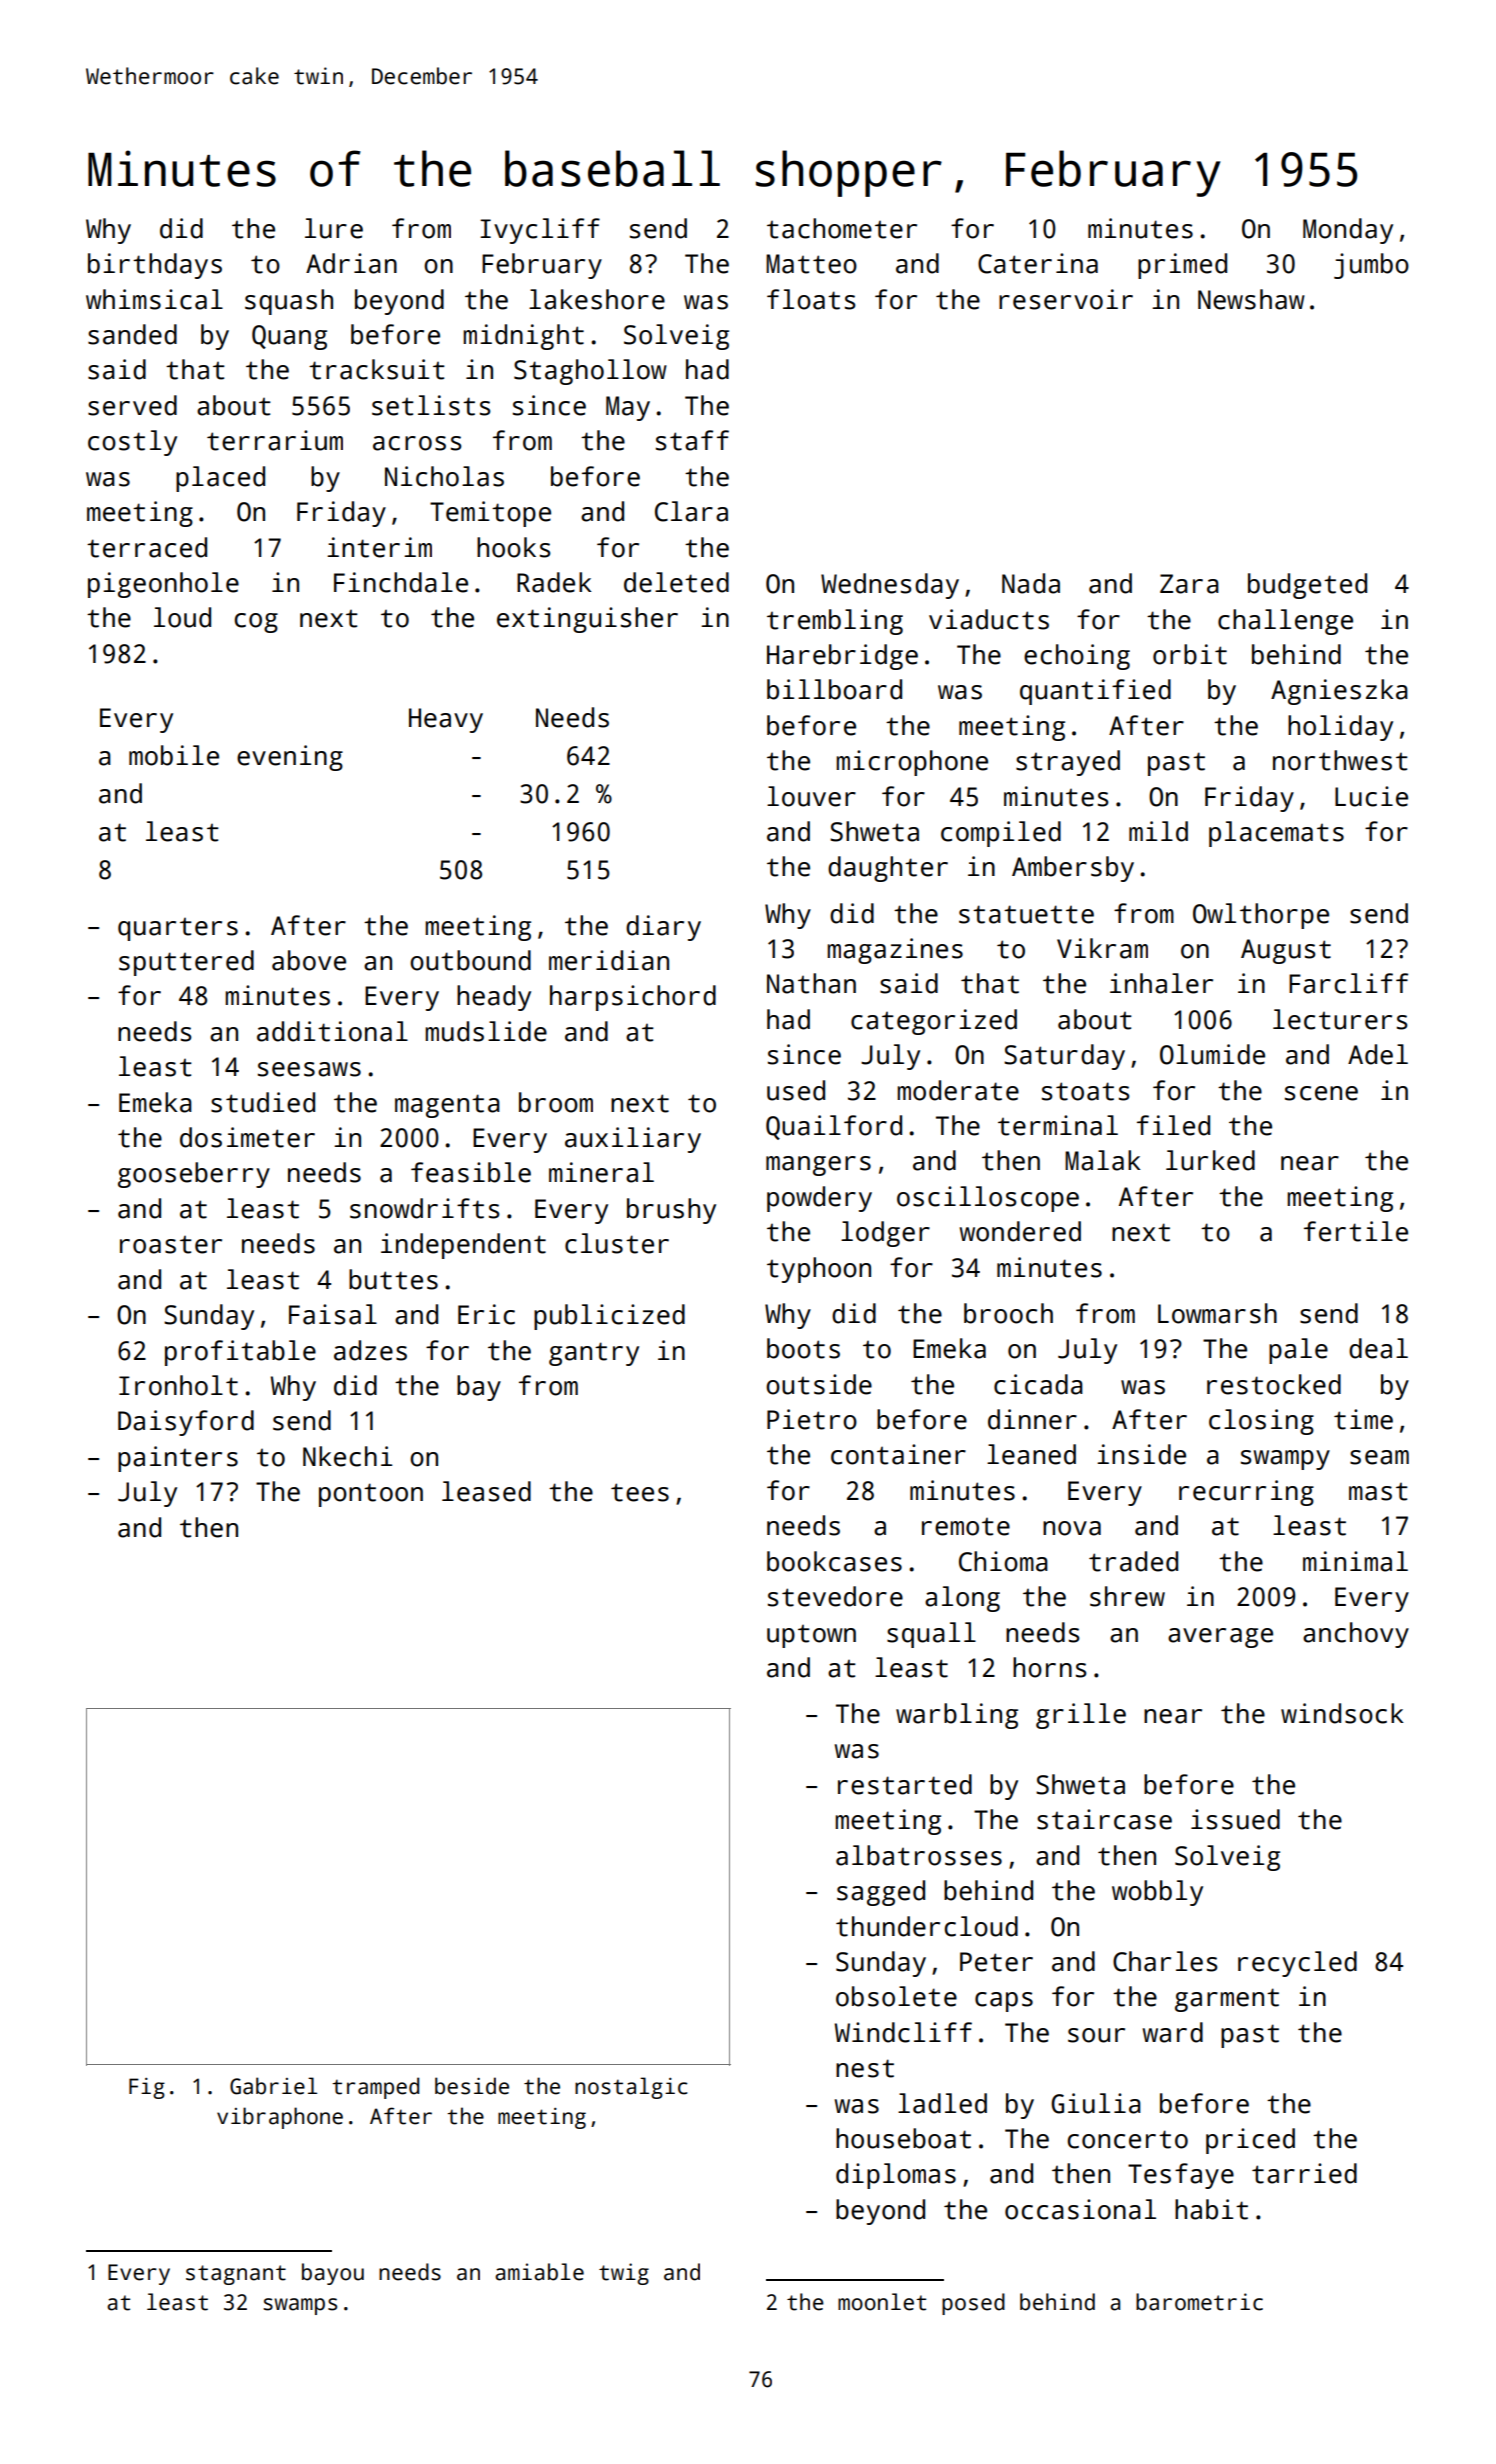 The width and height of the page is (1496, 2464). Describe the element at coordinates (300, 2306) in the page. I see `swamps` at that location.
